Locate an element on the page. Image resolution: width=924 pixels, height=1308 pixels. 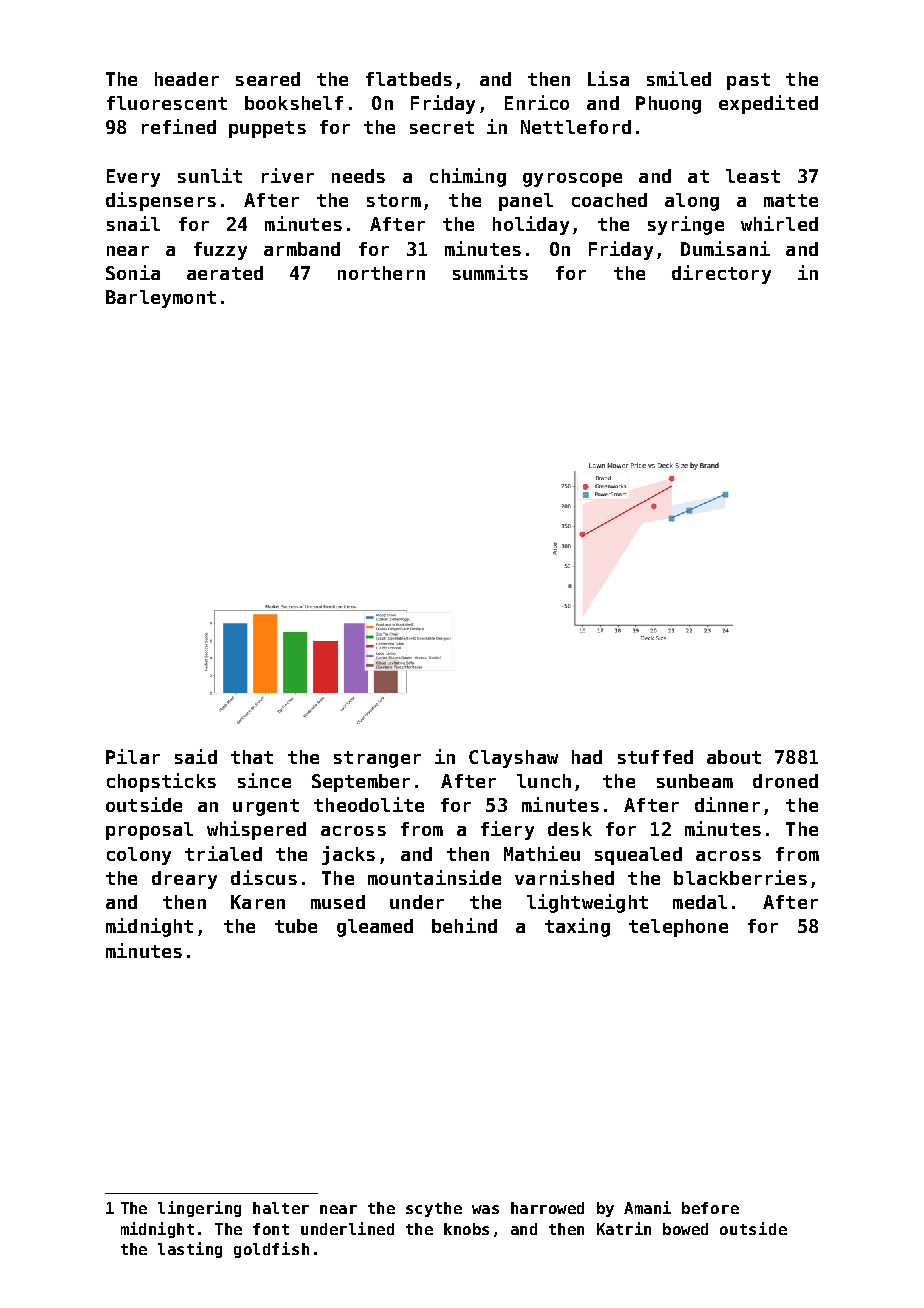
Clayshaw is located at coordinates (513, 759).
